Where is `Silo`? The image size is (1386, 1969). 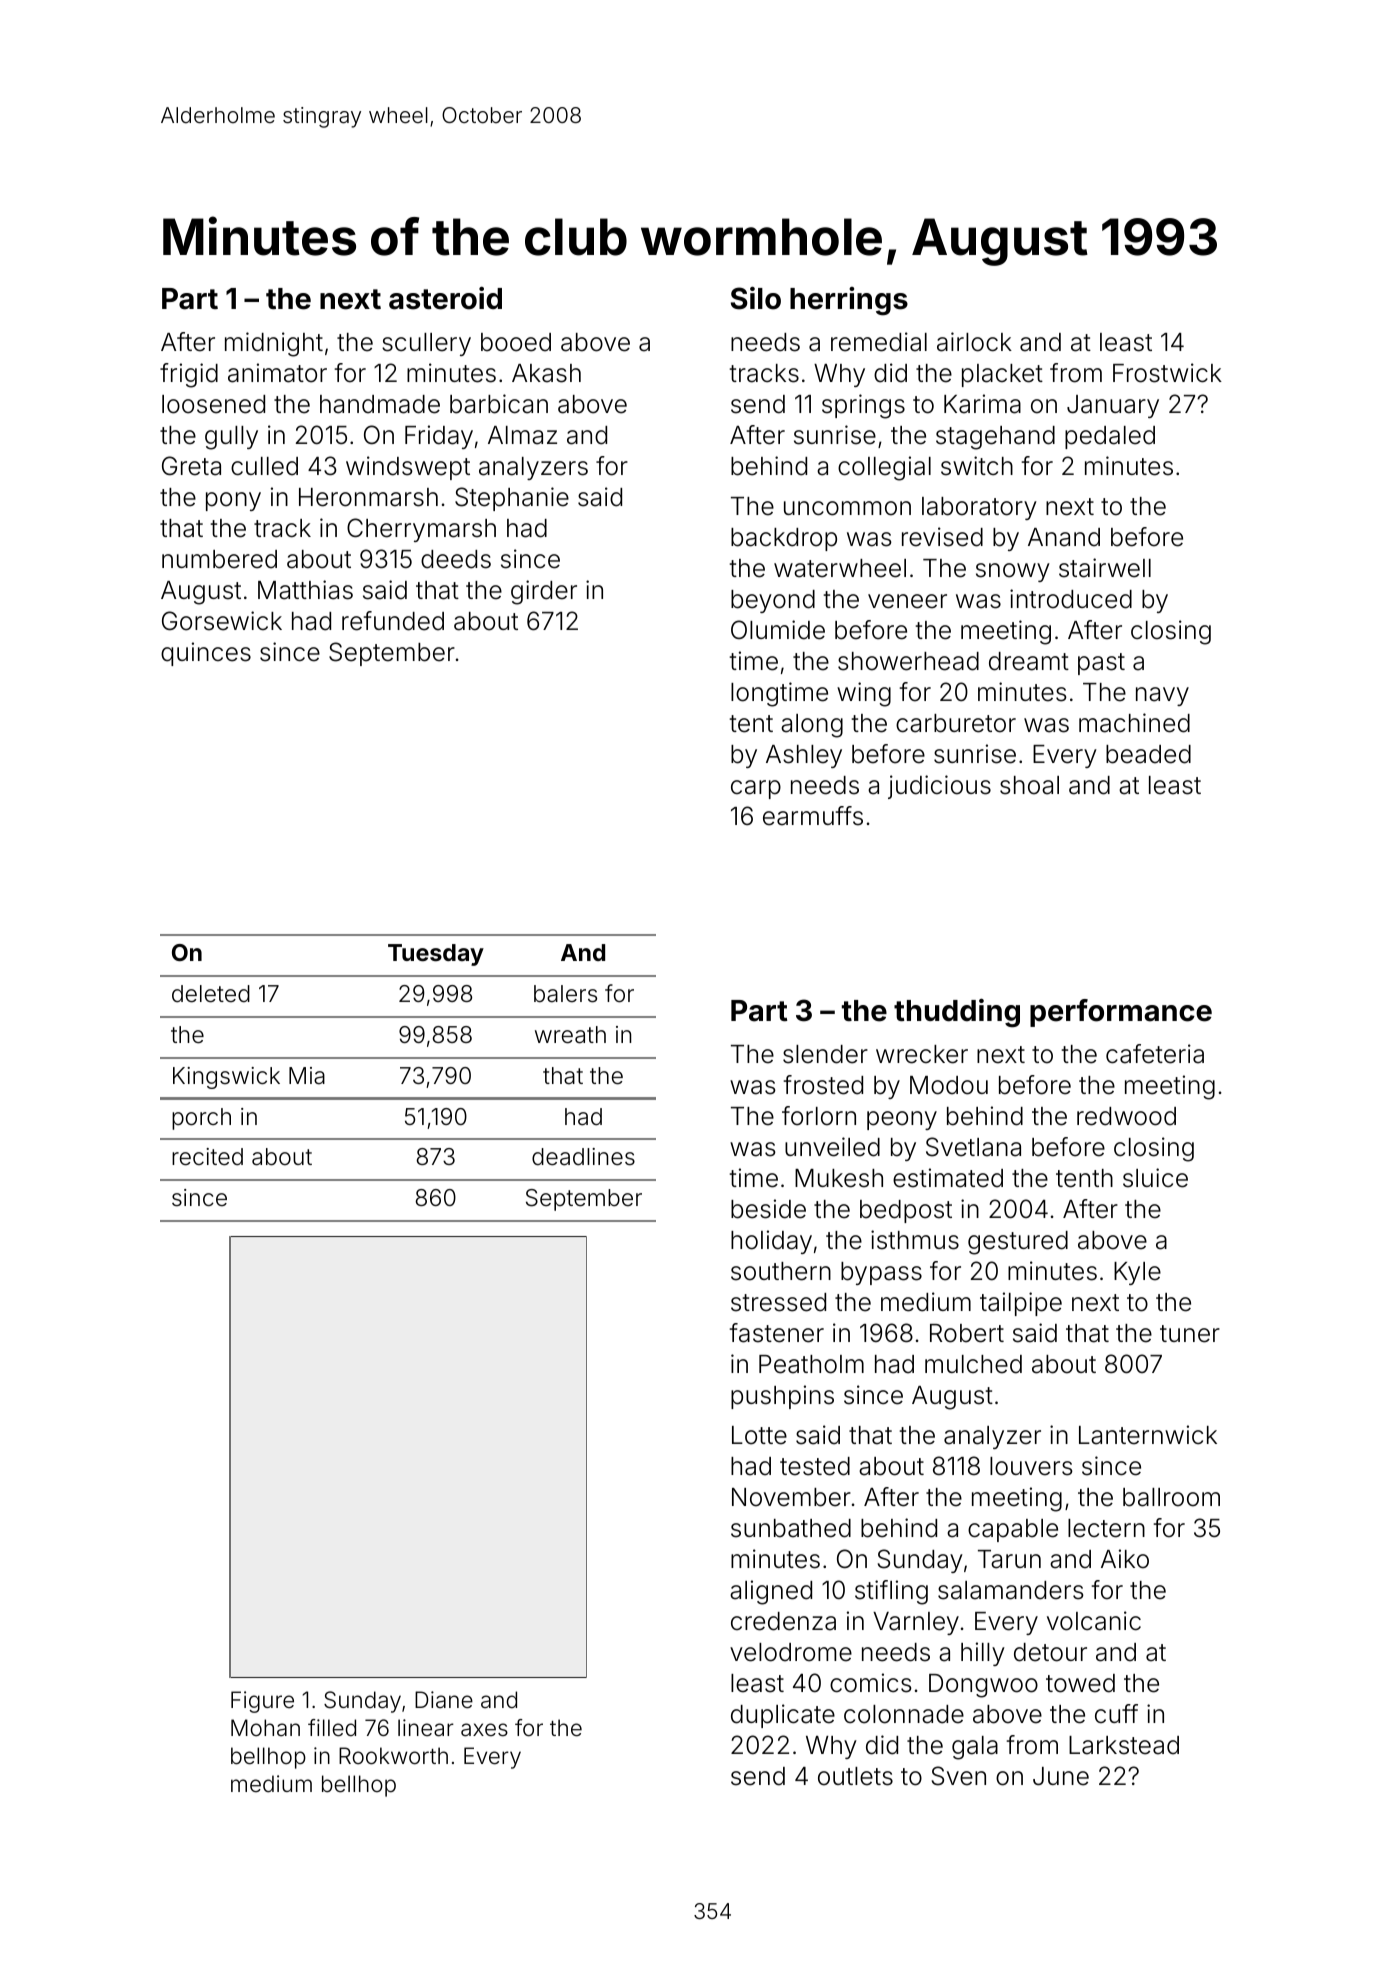 Silo is located at coordinates (756, 298).
